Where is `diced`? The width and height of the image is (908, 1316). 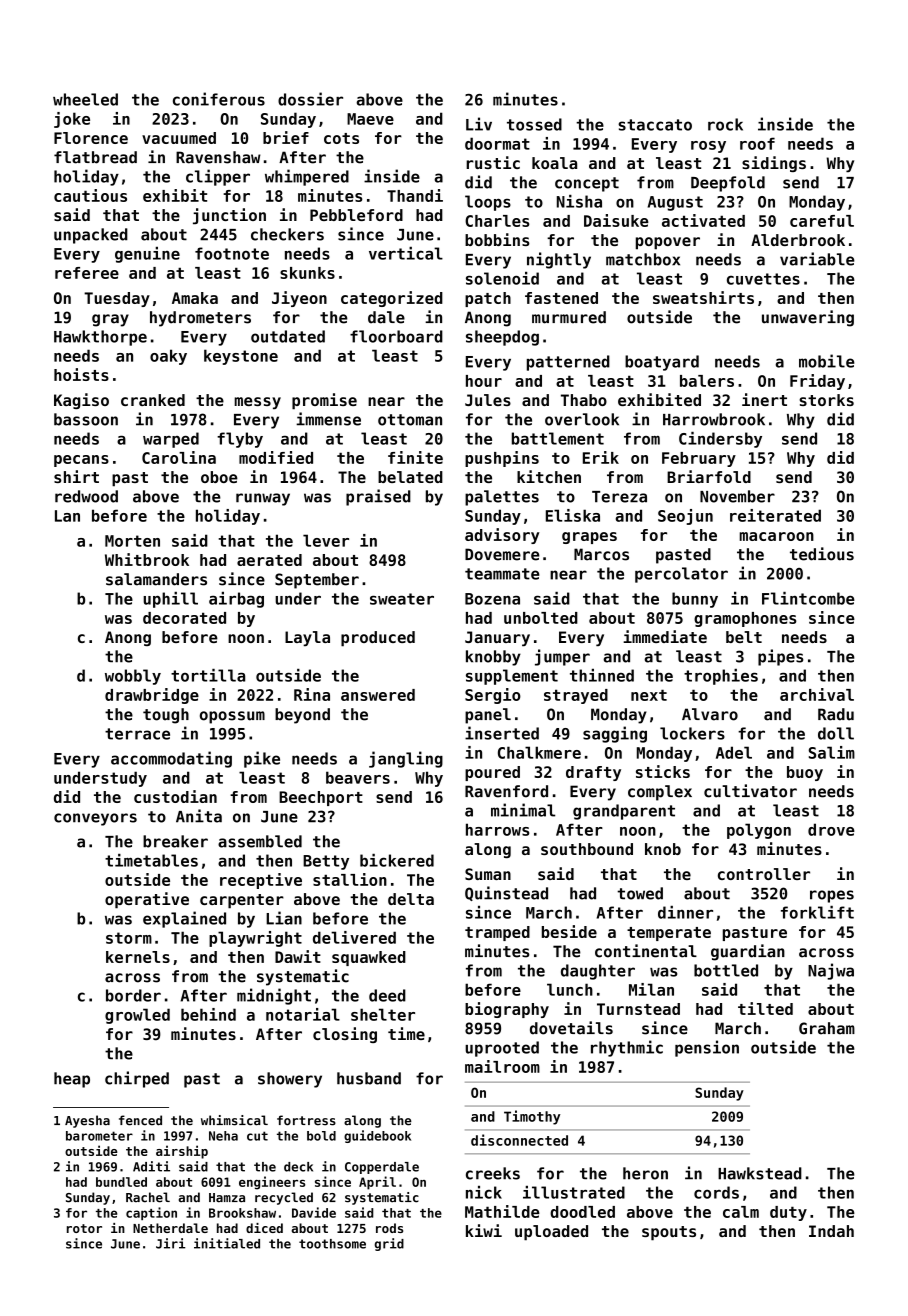 diced is located at coordinates (264, 1228).
